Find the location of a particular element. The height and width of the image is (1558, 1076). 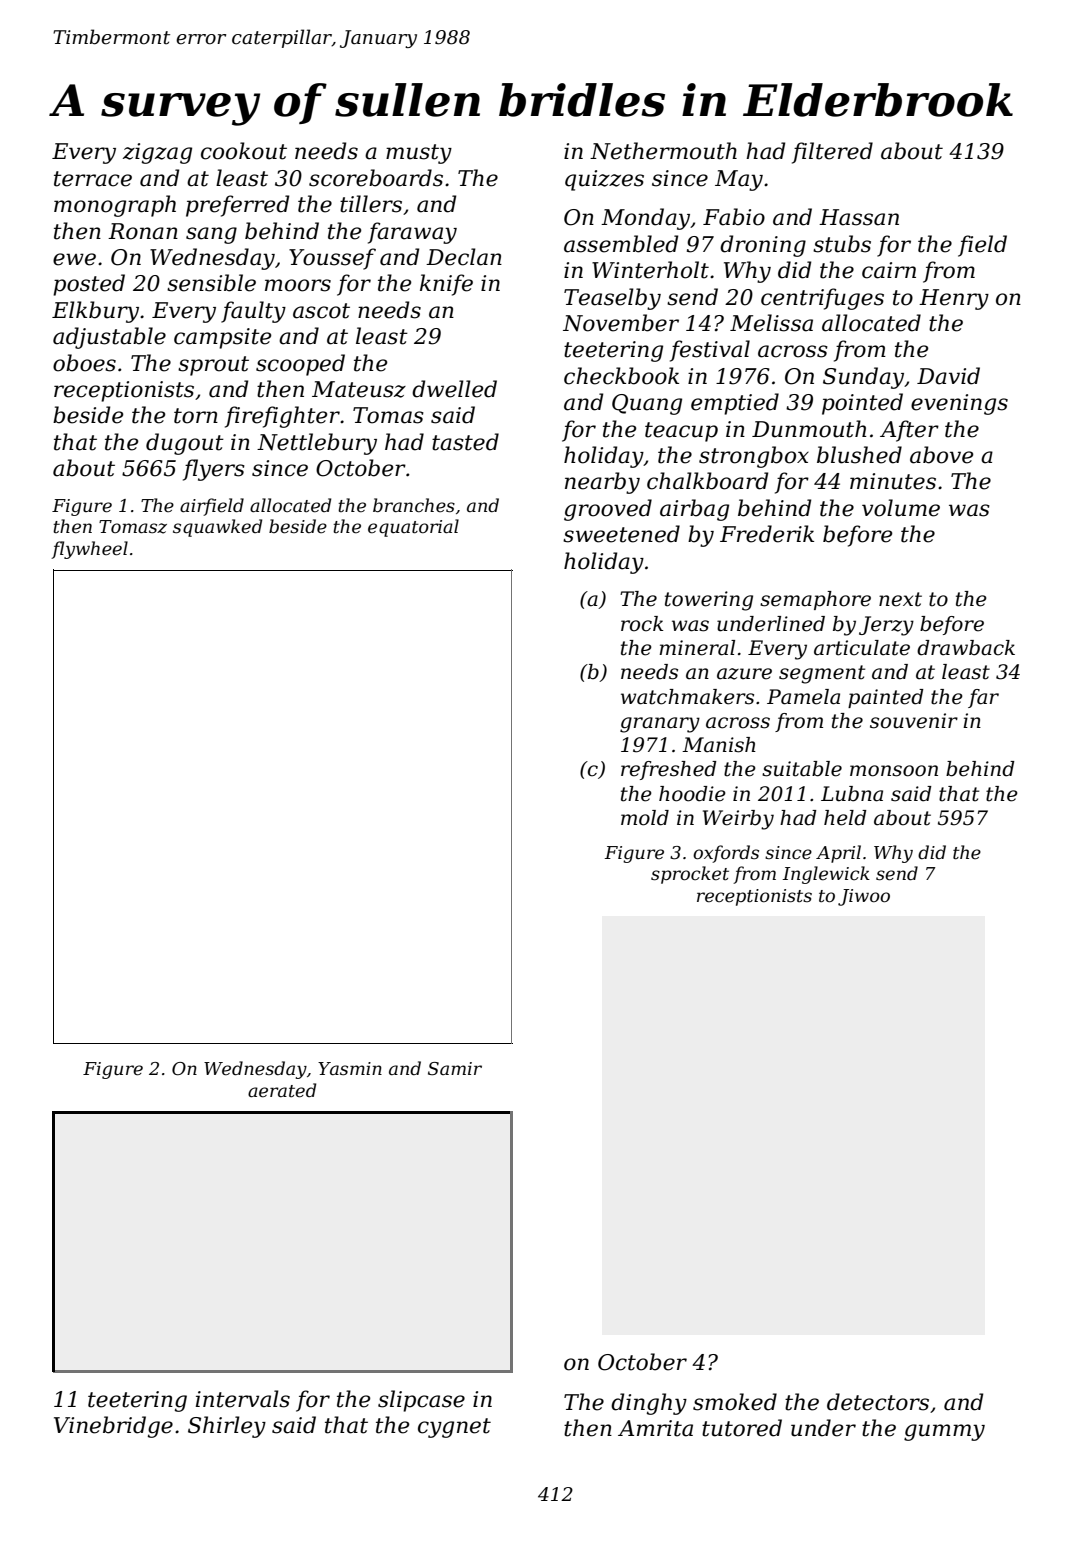

cookout is located at coordinates (244, 151).
